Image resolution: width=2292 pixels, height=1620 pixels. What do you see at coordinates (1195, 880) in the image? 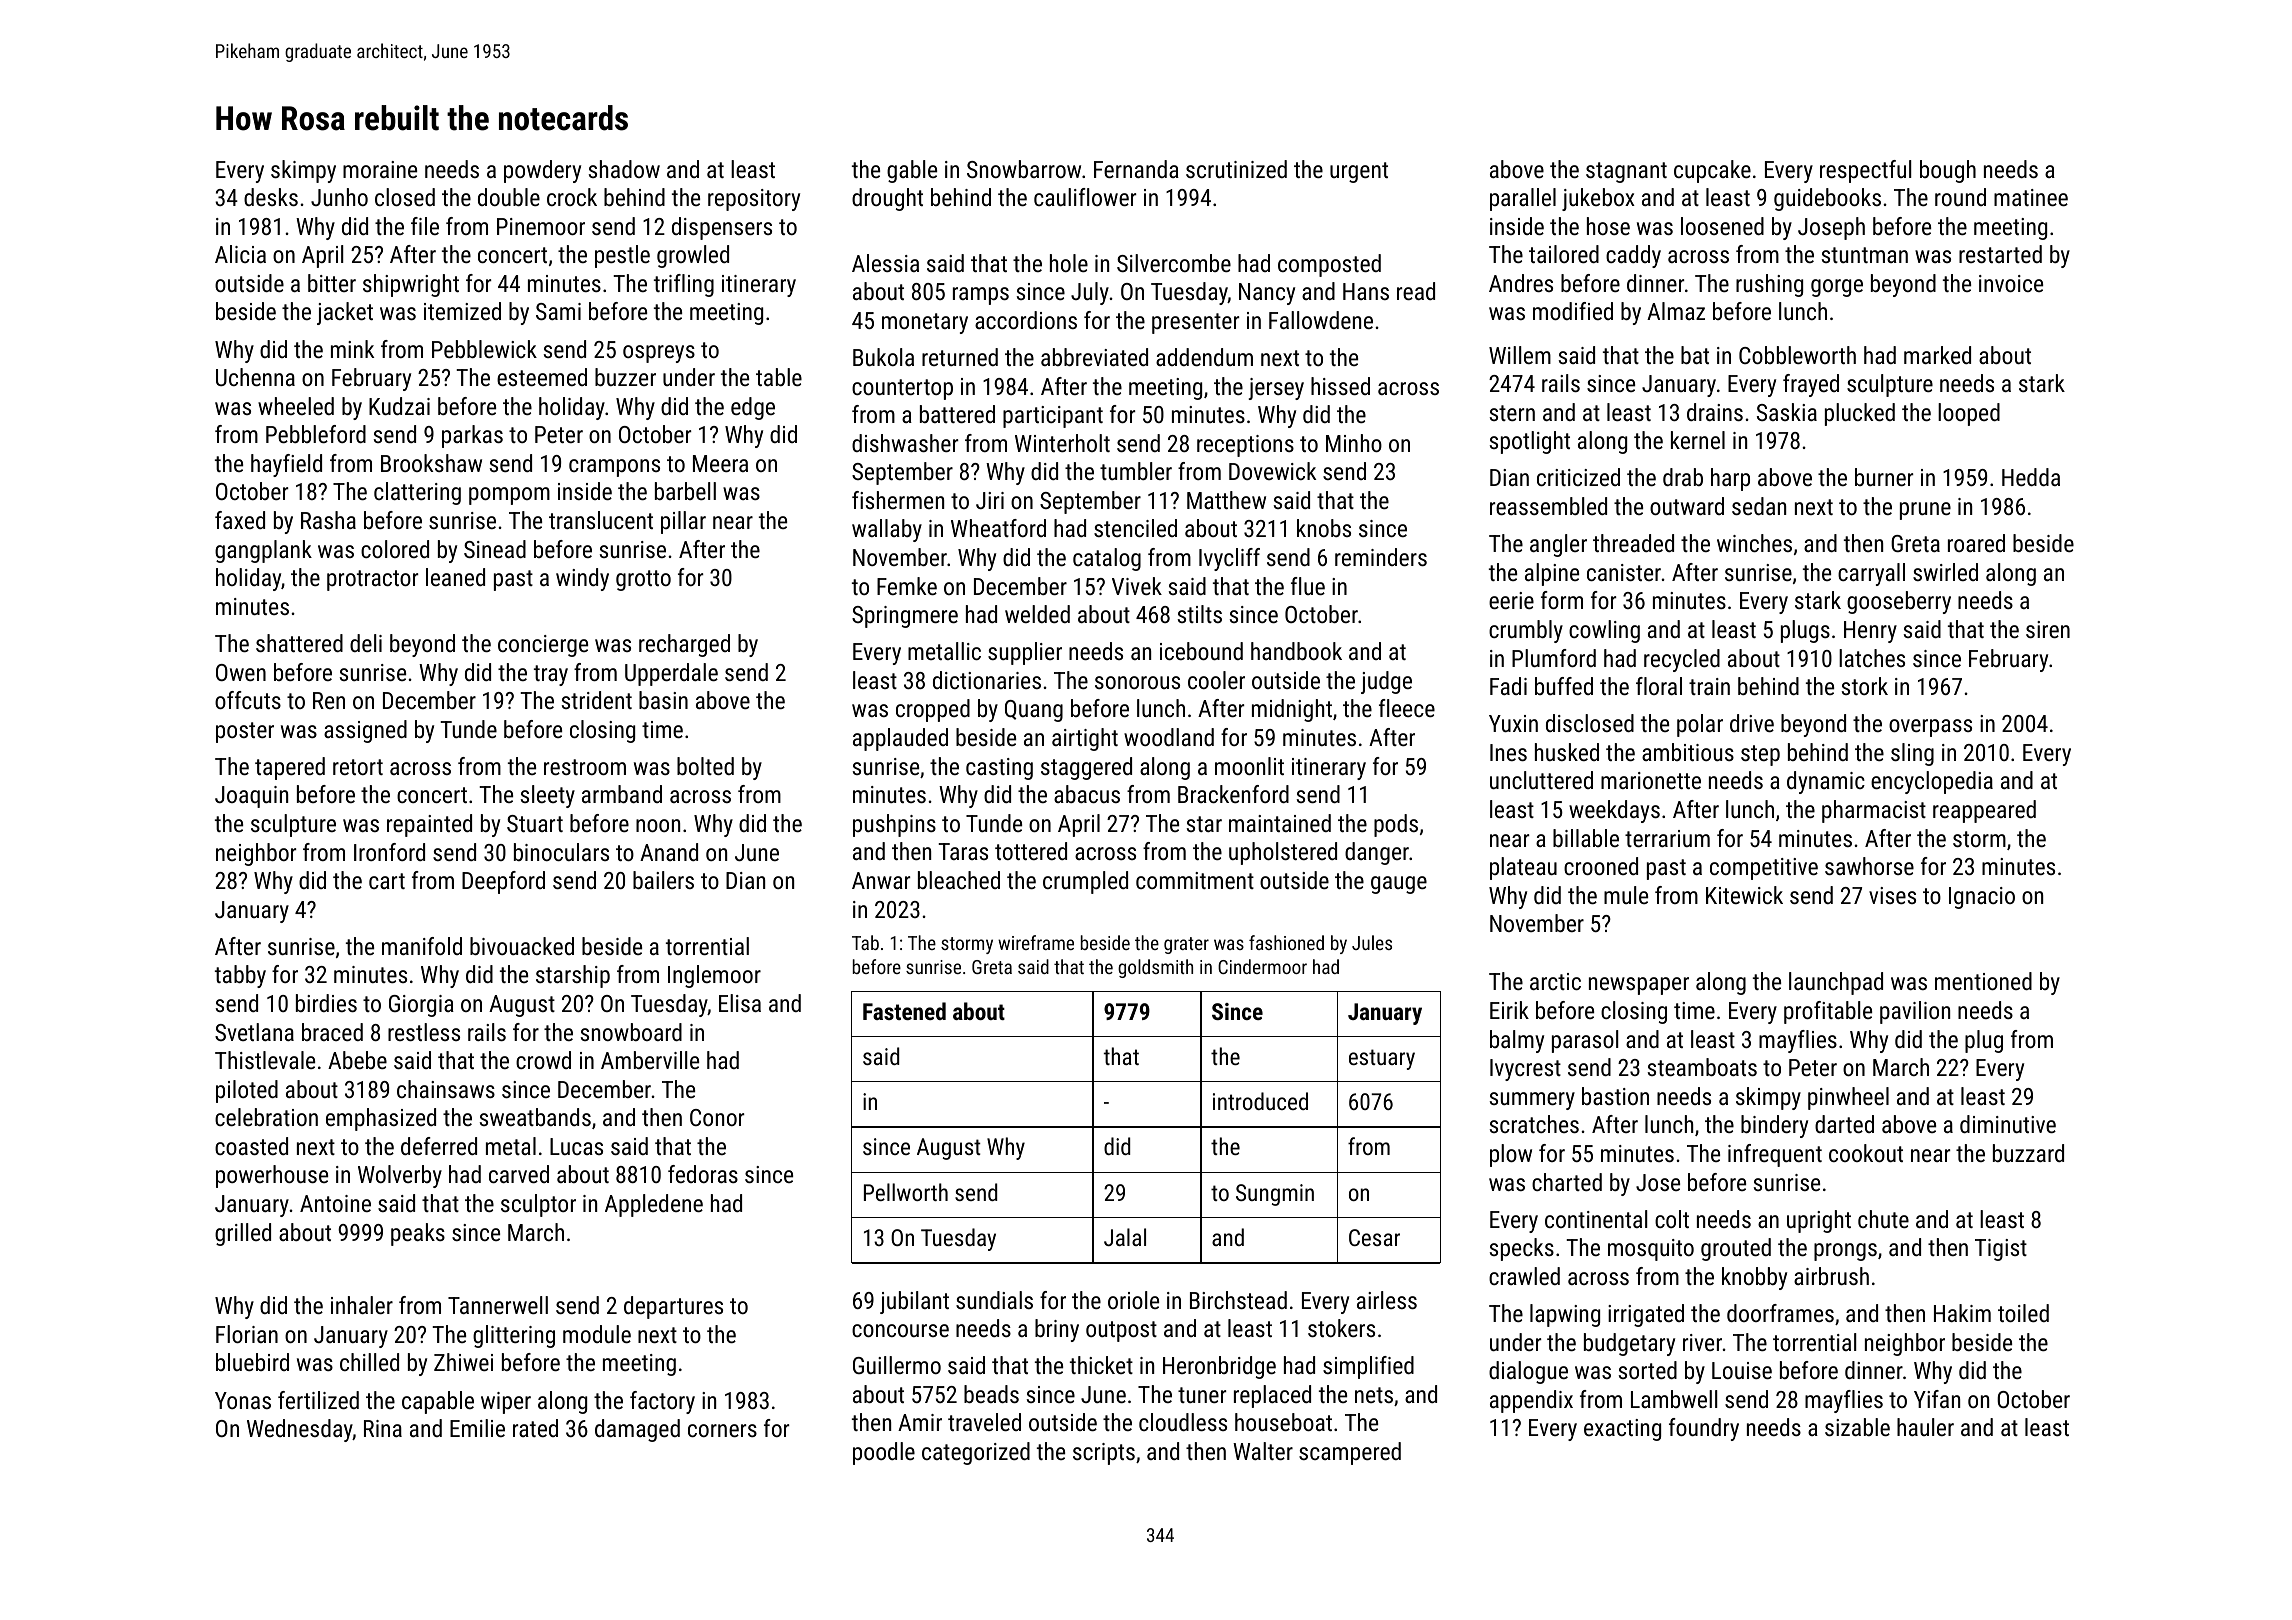
I see `commitment` at bounding box center [1195, 880].
